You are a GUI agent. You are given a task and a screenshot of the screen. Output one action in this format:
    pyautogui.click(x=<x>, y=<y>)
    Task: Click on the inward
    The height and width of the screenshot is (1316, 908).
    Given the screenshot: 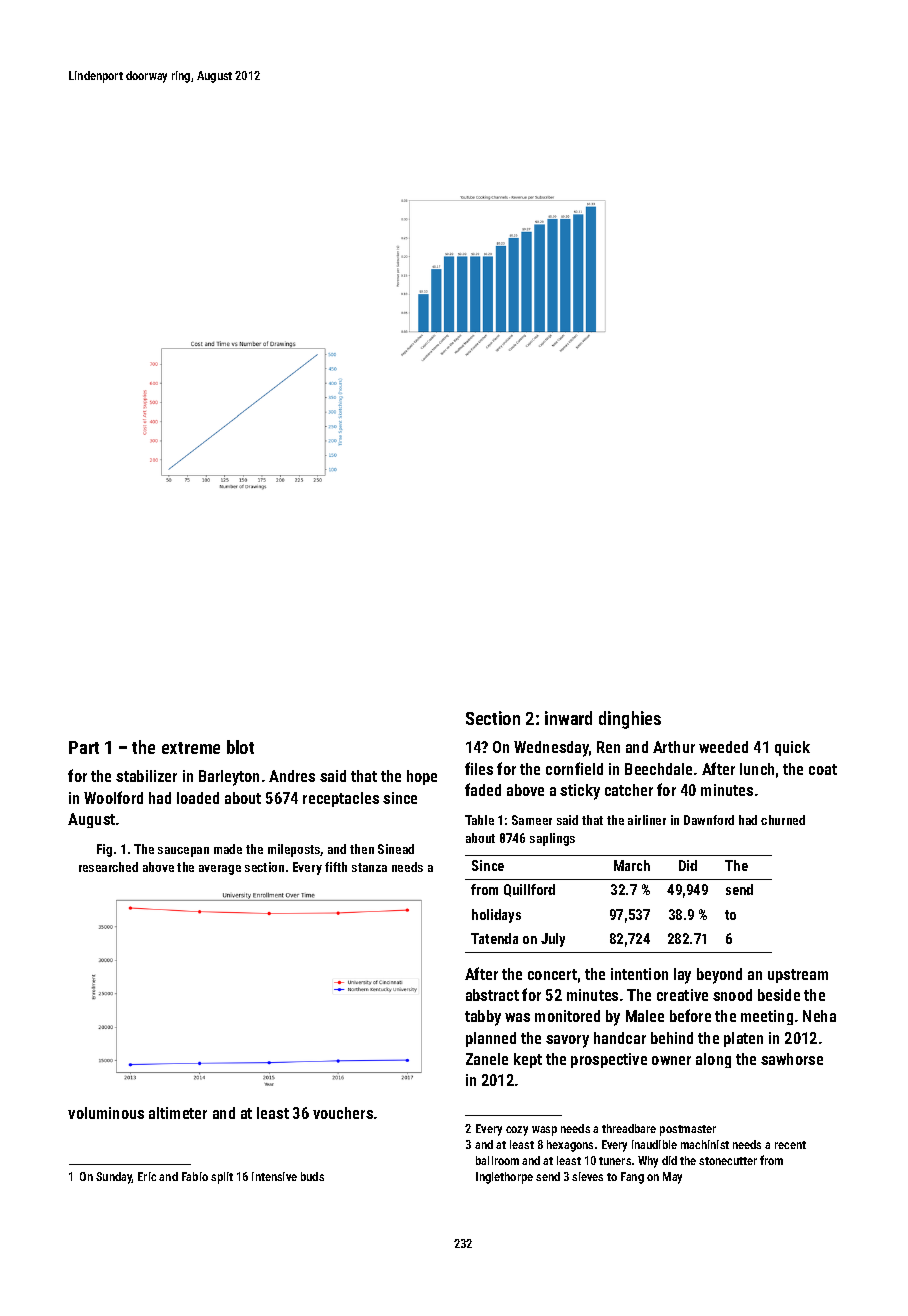 What is the action you would take?
    pyautogui.click(x=568, y=718)
